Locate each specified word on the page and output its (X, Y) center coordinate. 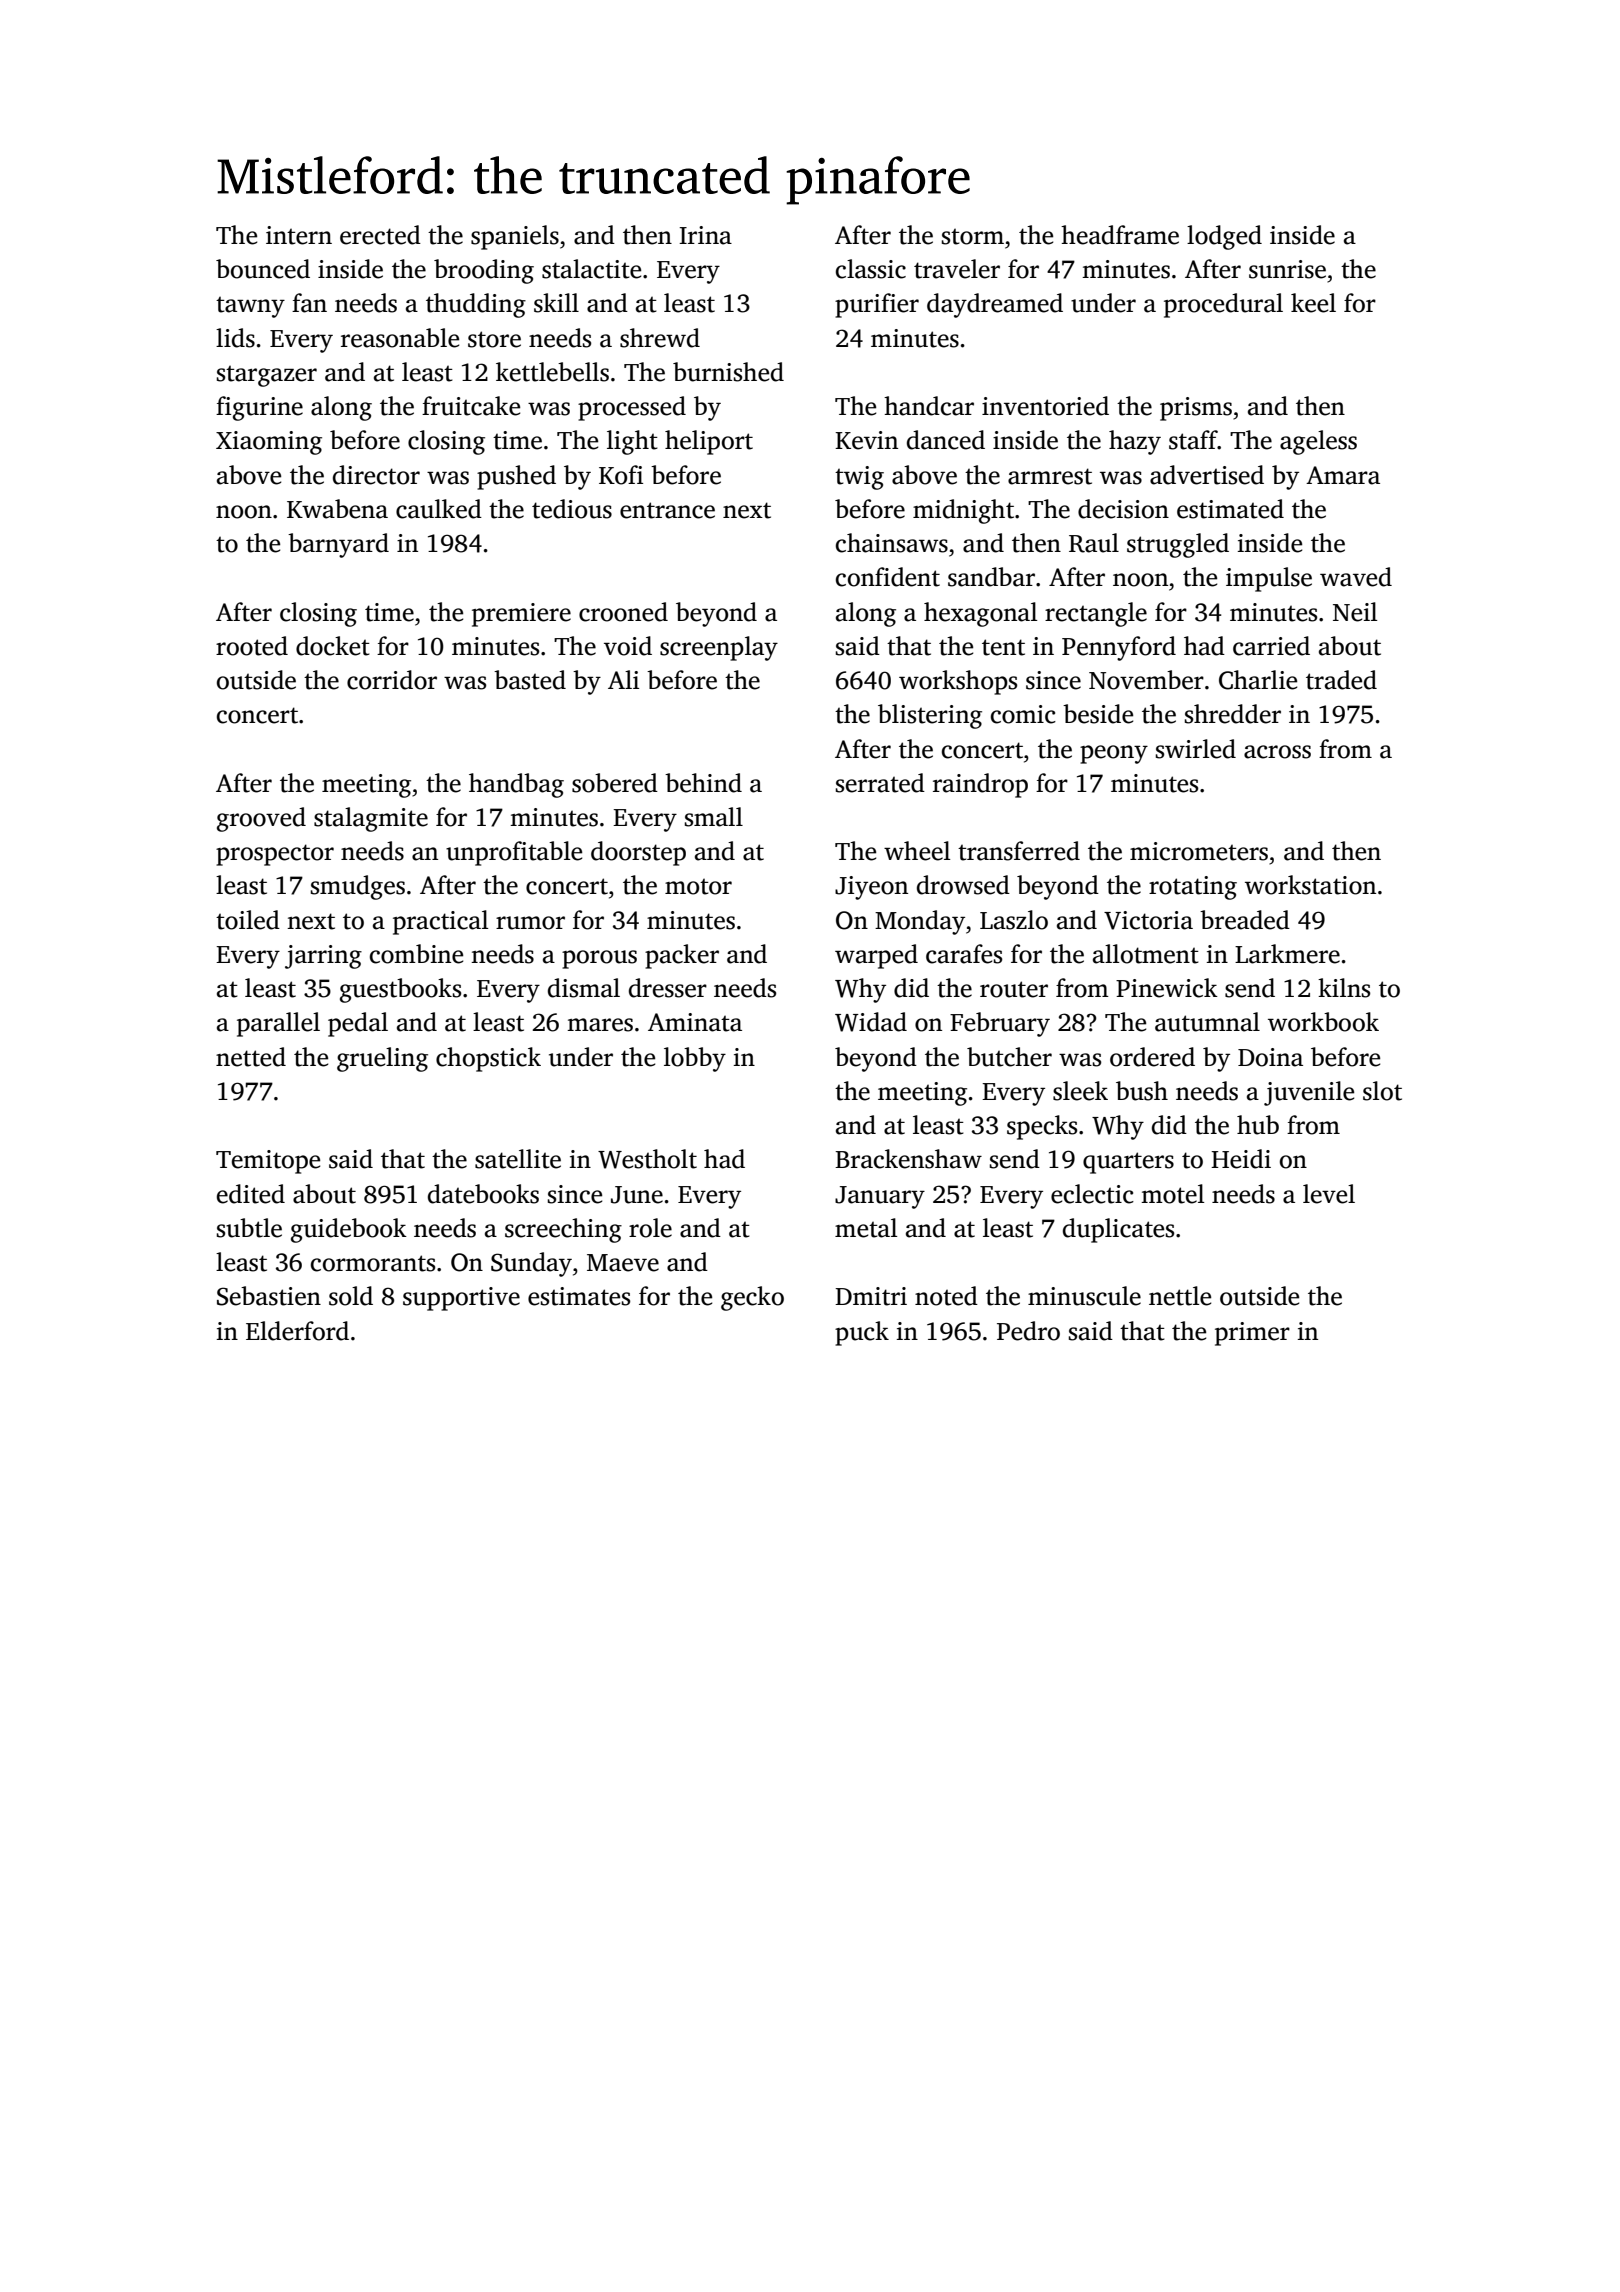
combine (416, 954)
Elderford (297, 1331)
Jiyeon (871, 888)
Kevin (866, 440)
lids (235, 338)
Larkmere (1287, 954)
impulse (1269, 579)
